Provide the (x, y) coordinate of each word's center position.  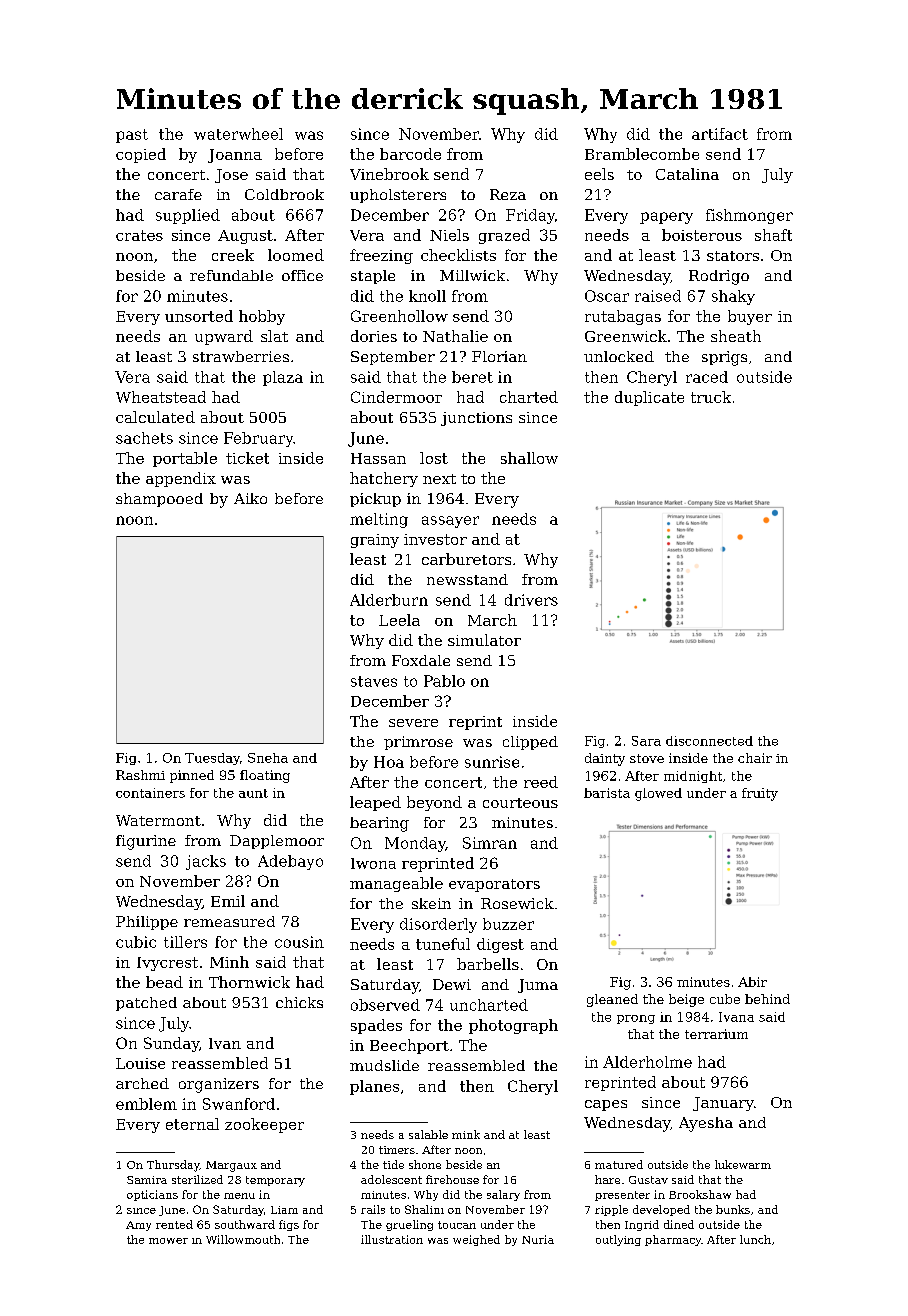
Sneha (268, 758)
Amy (138, 1226)
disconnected (709, 741)
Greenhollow (399, 316)
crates (139, 235)
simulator (484, 640)
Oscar (607, 296)
